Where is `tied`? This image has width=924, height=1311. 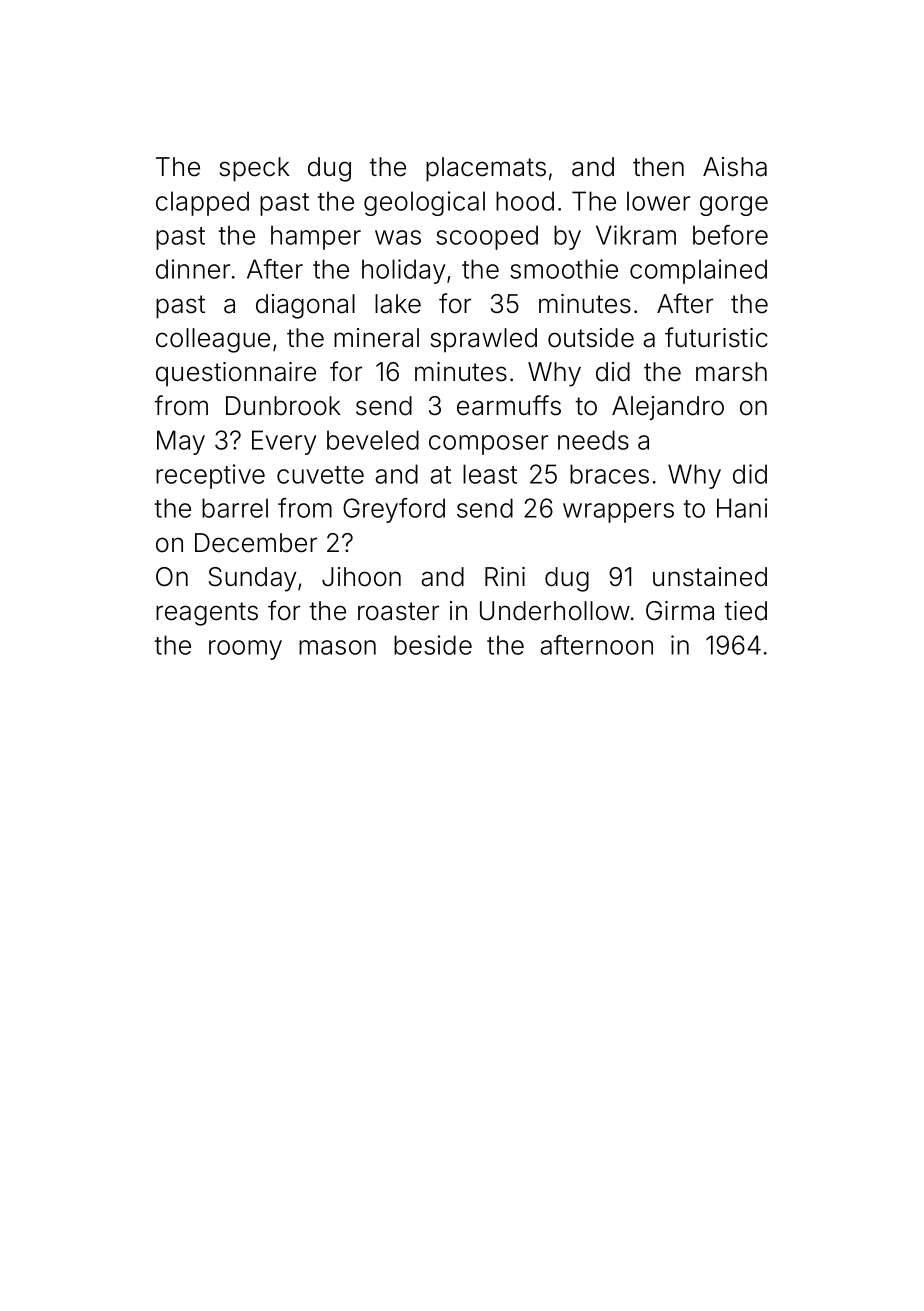 tied is located at coordinates (745, 611).
